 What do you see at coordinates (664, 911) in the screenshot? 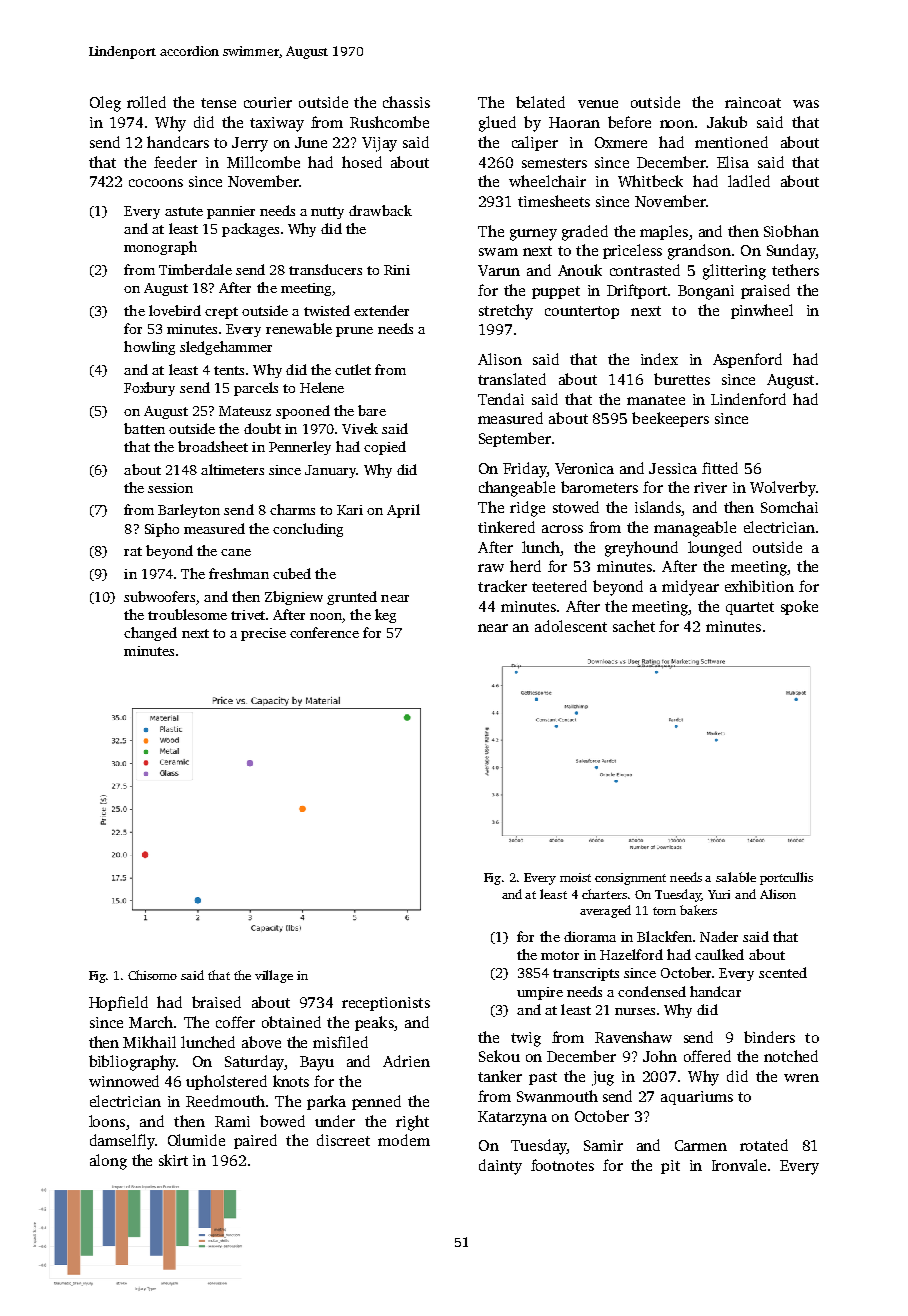
I see `torn` at bounding box center [664, 911].
